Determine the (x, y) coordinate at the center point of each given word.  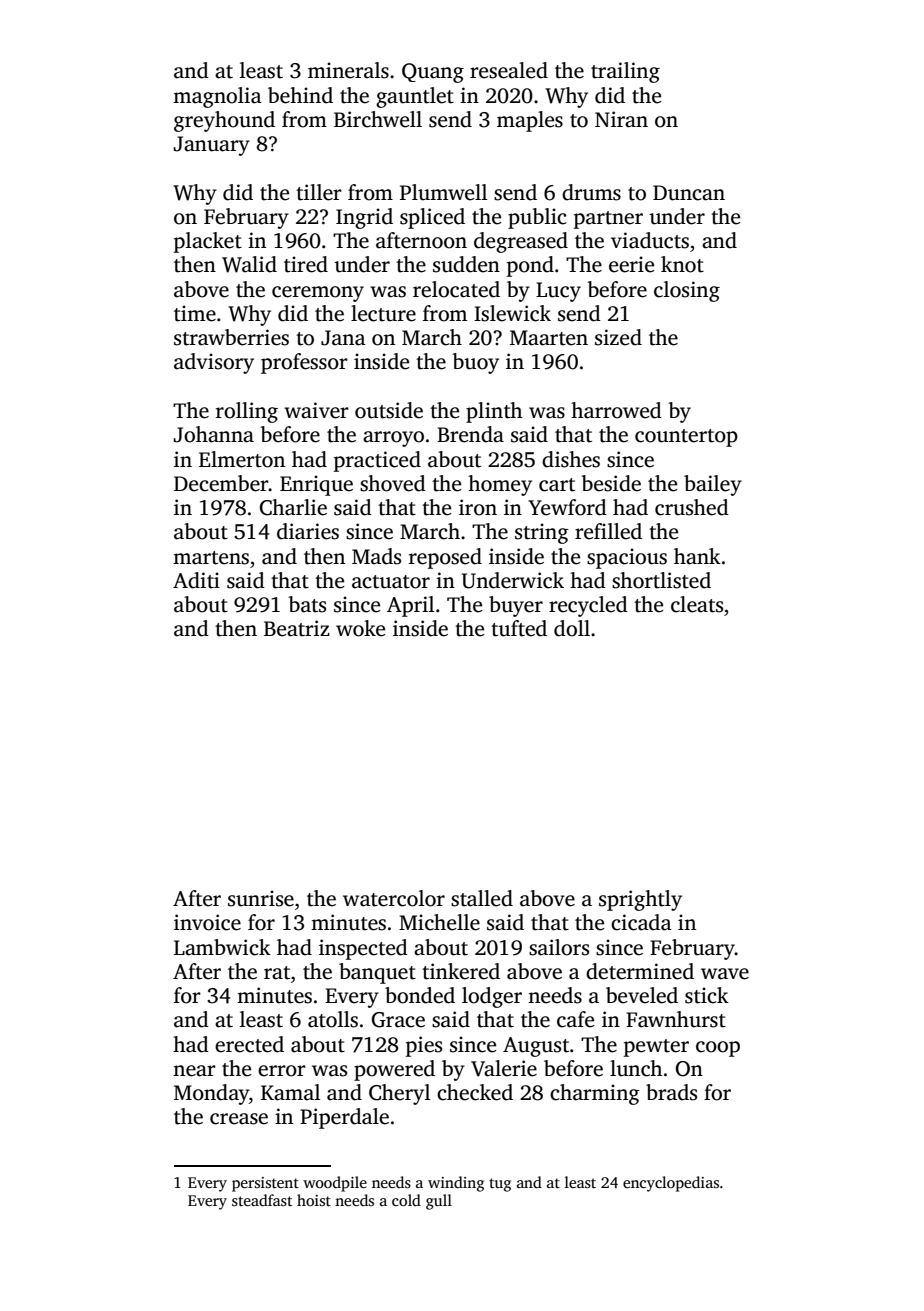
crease (239, 1119)
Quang (433, 73)
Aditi (196, 580)
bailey (713, 485)
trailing (625, 72)
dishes (571, 459)
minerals (348, 70)
